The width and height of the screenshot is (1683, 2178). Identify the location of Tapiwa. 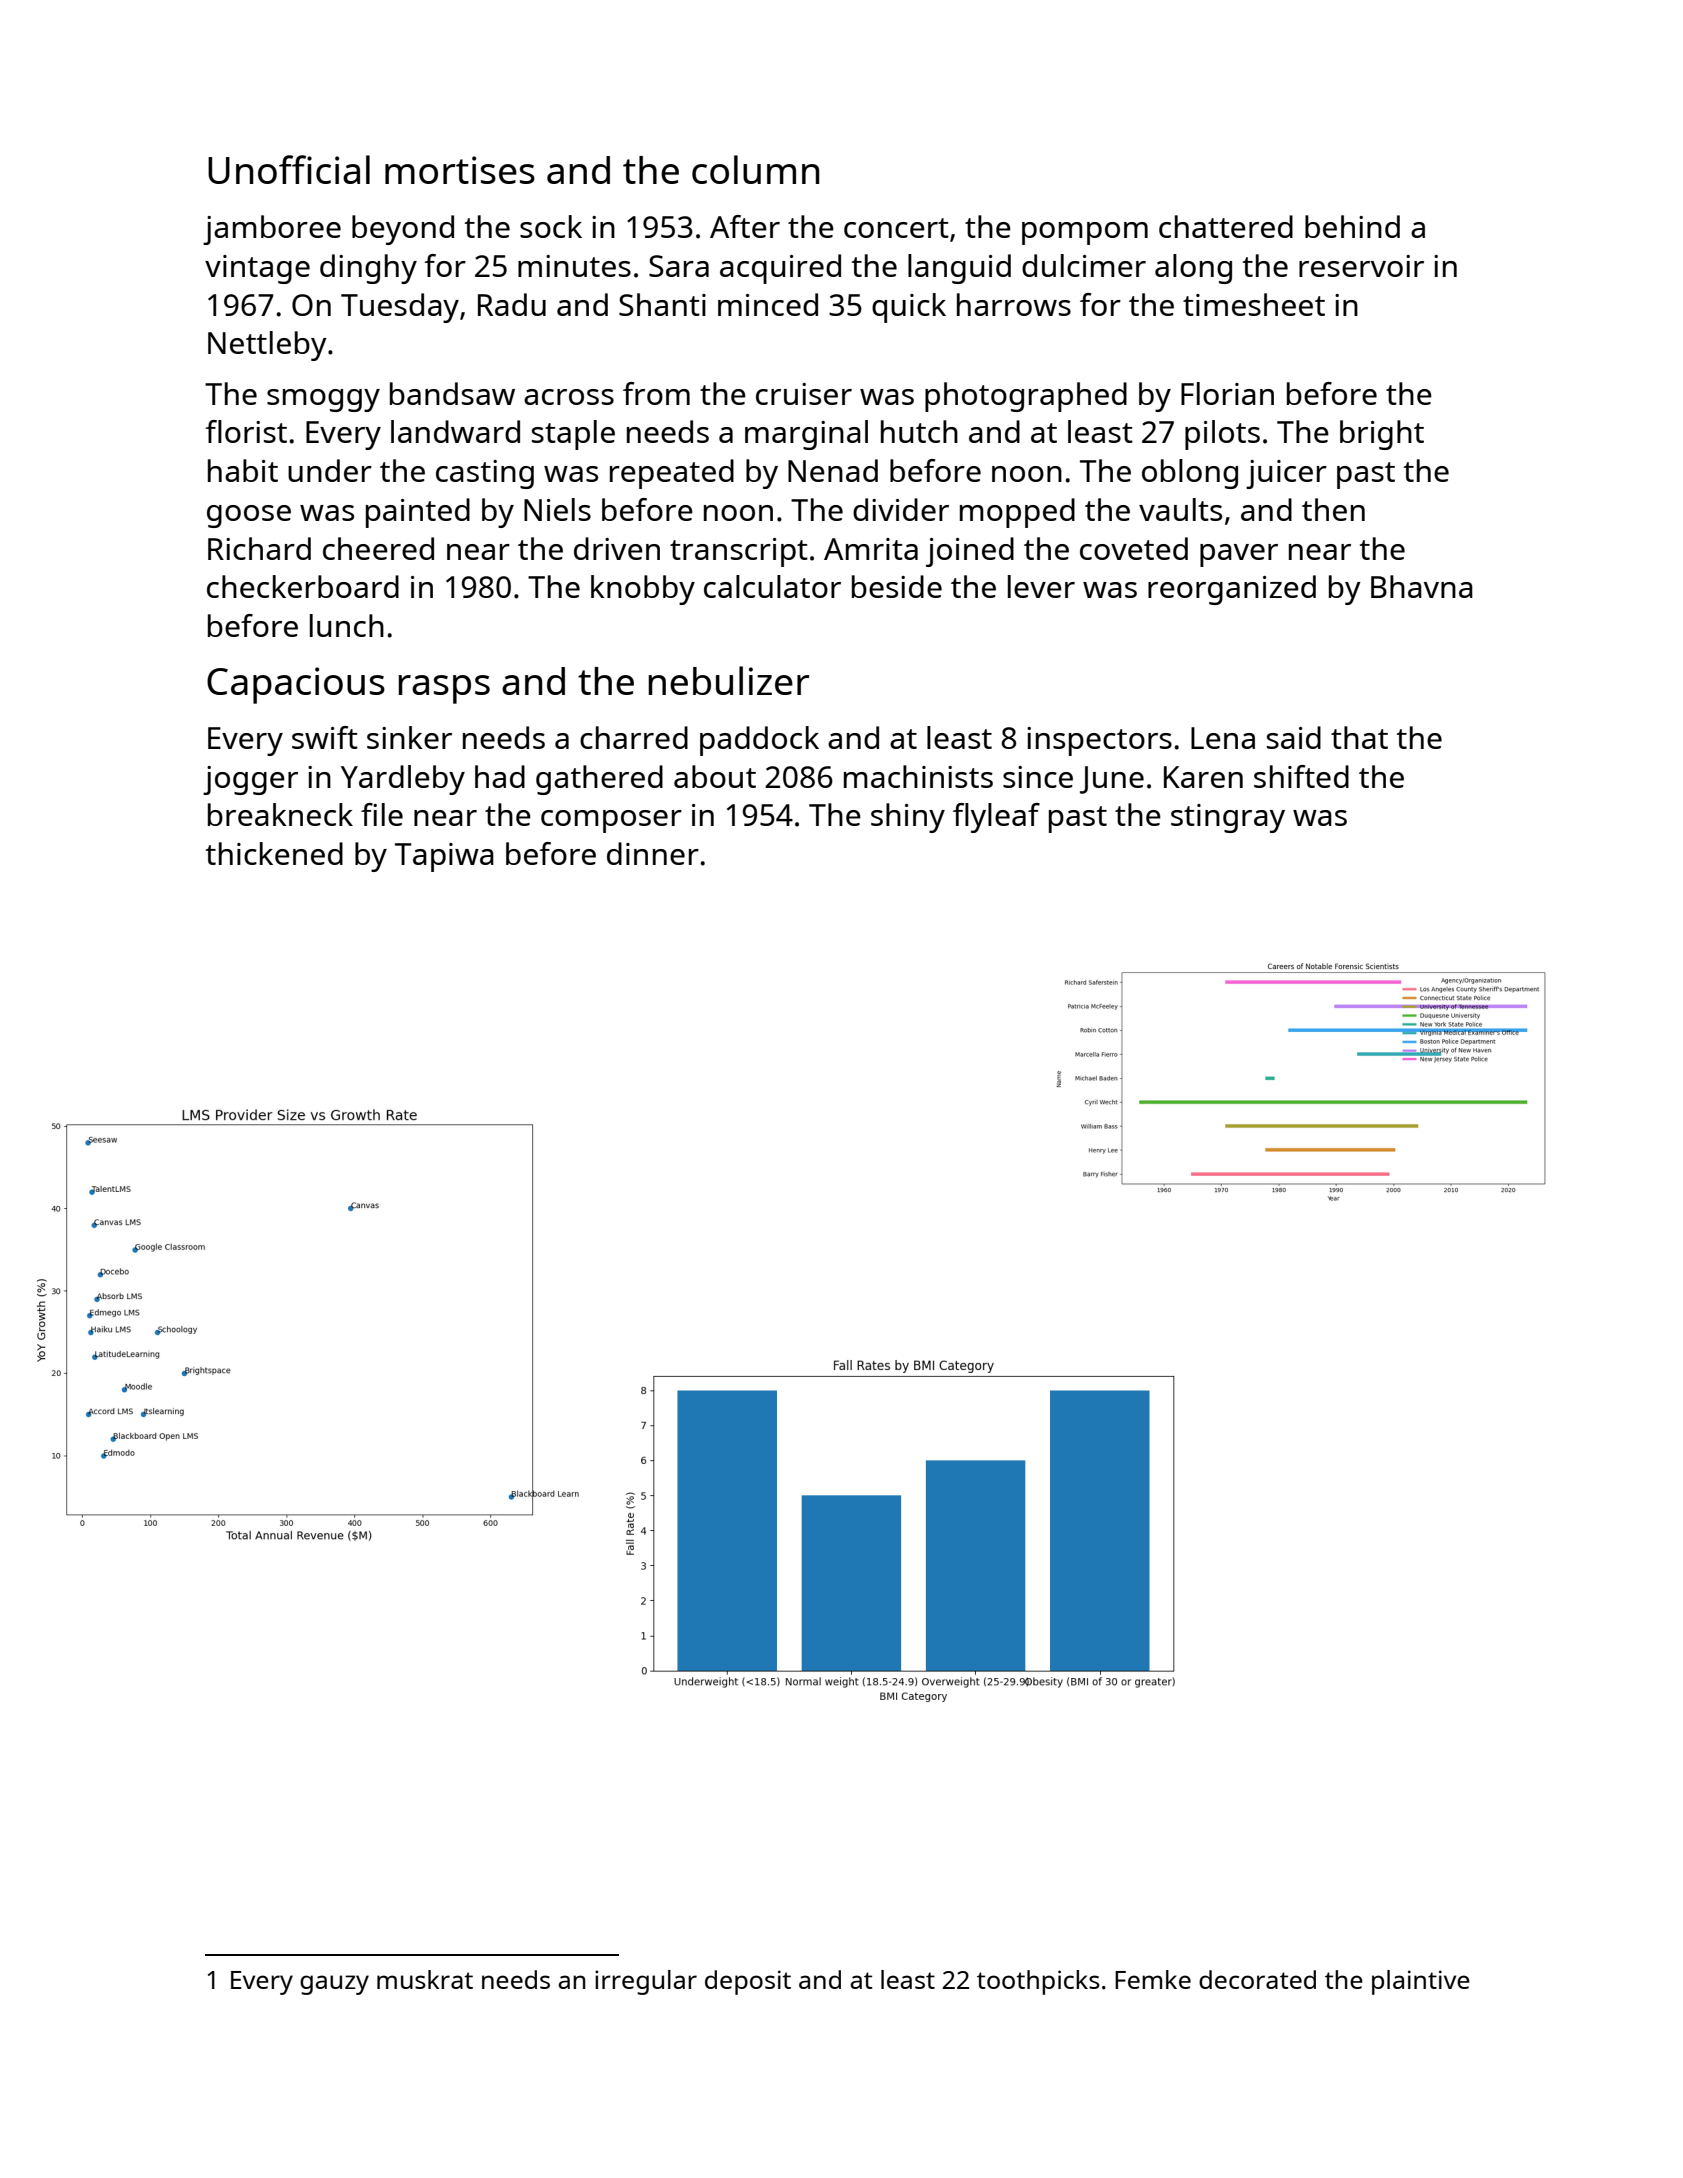
(444, 857).
